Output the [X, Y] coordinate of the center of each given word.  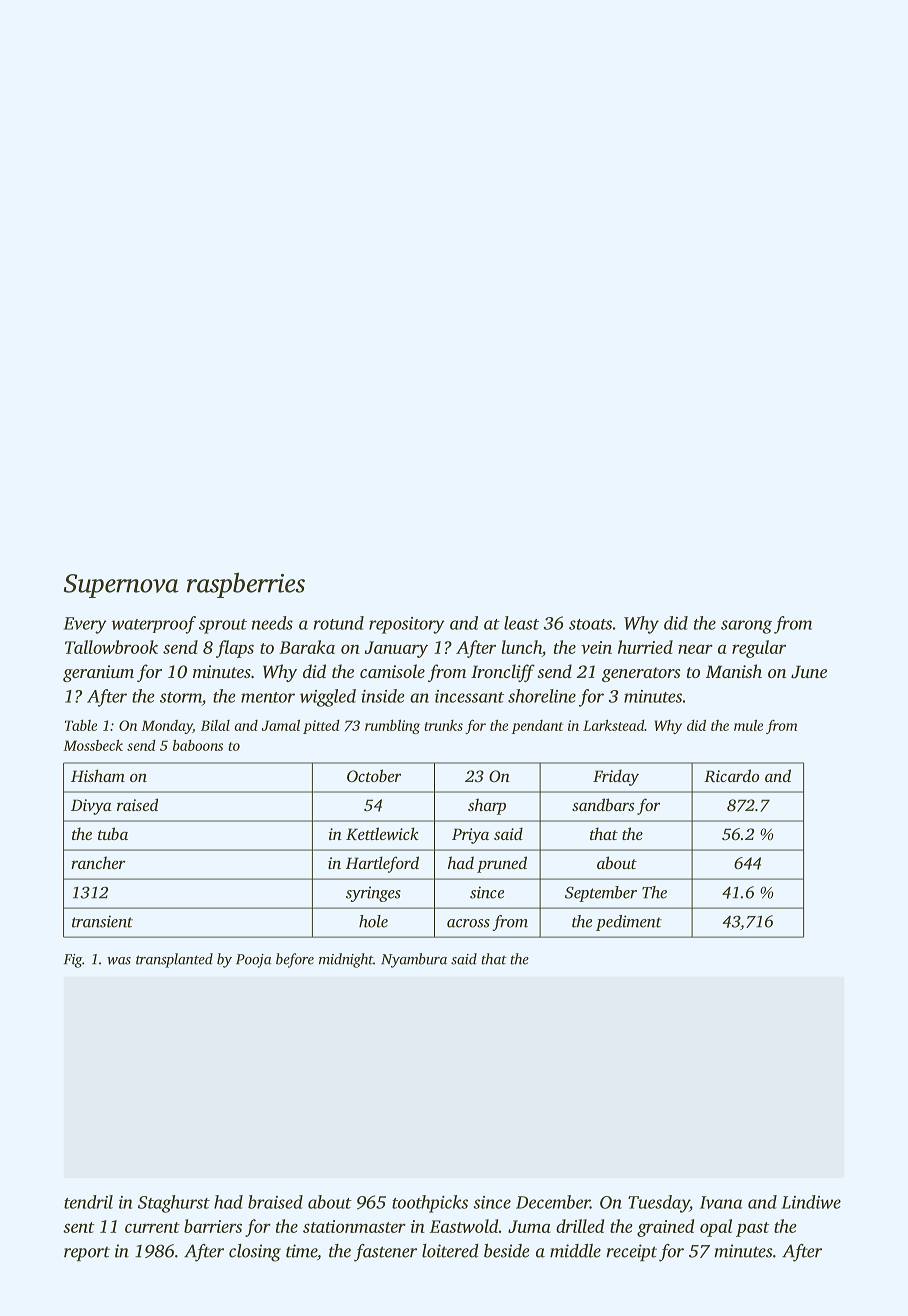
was [119, 961]
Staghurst [174, 1204]
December [553, 1202]
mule [748, 725]
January [396, 649]
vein [596, 647]
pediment [629, 923]
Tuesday [659, 1204]
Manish [734, 671]
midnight [346, 960]
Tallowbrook [111, 647]
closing [255, 1253]
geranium [98, 673]
